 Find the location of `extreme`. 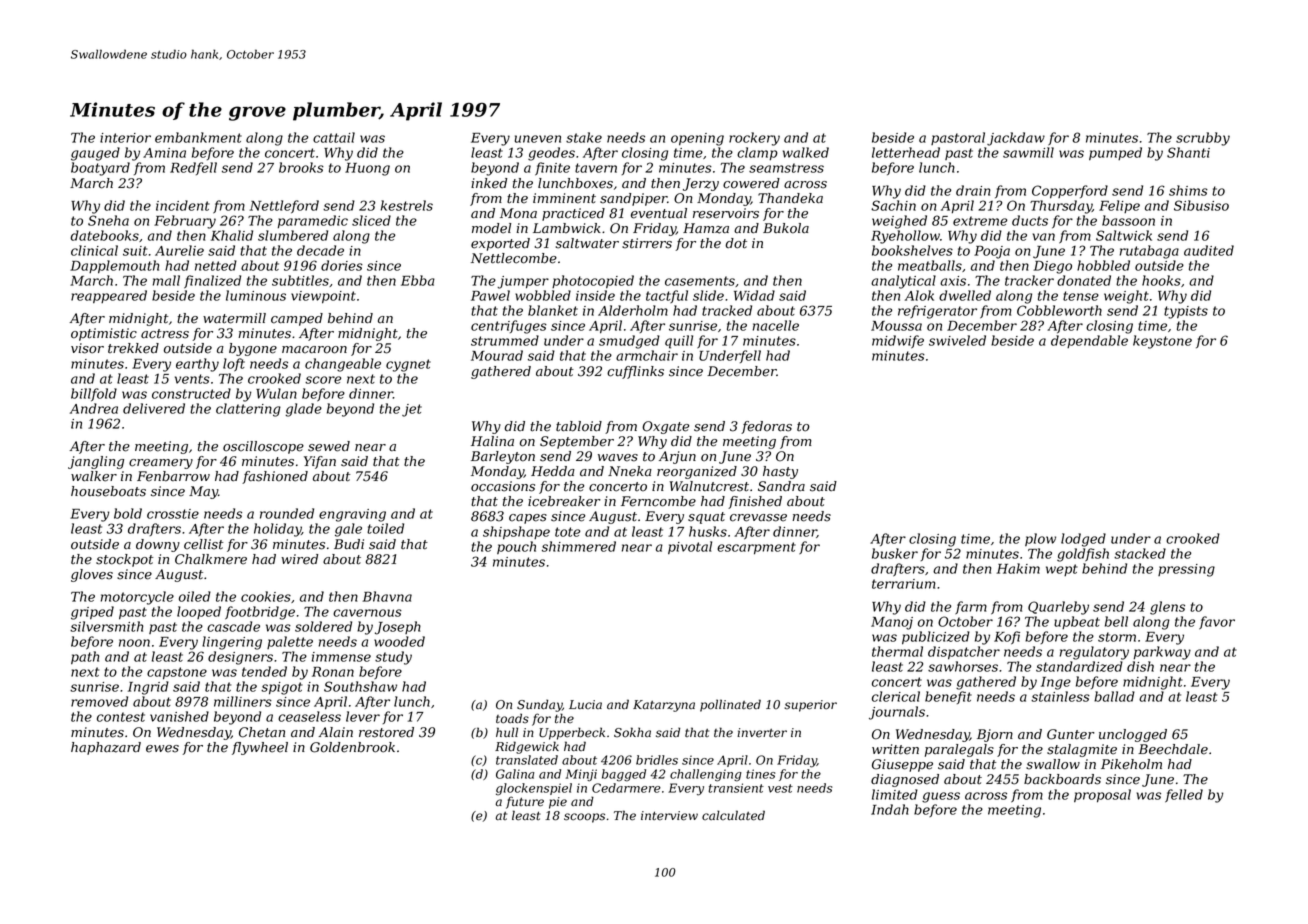

extreme is located at coordinates (980, 221).
